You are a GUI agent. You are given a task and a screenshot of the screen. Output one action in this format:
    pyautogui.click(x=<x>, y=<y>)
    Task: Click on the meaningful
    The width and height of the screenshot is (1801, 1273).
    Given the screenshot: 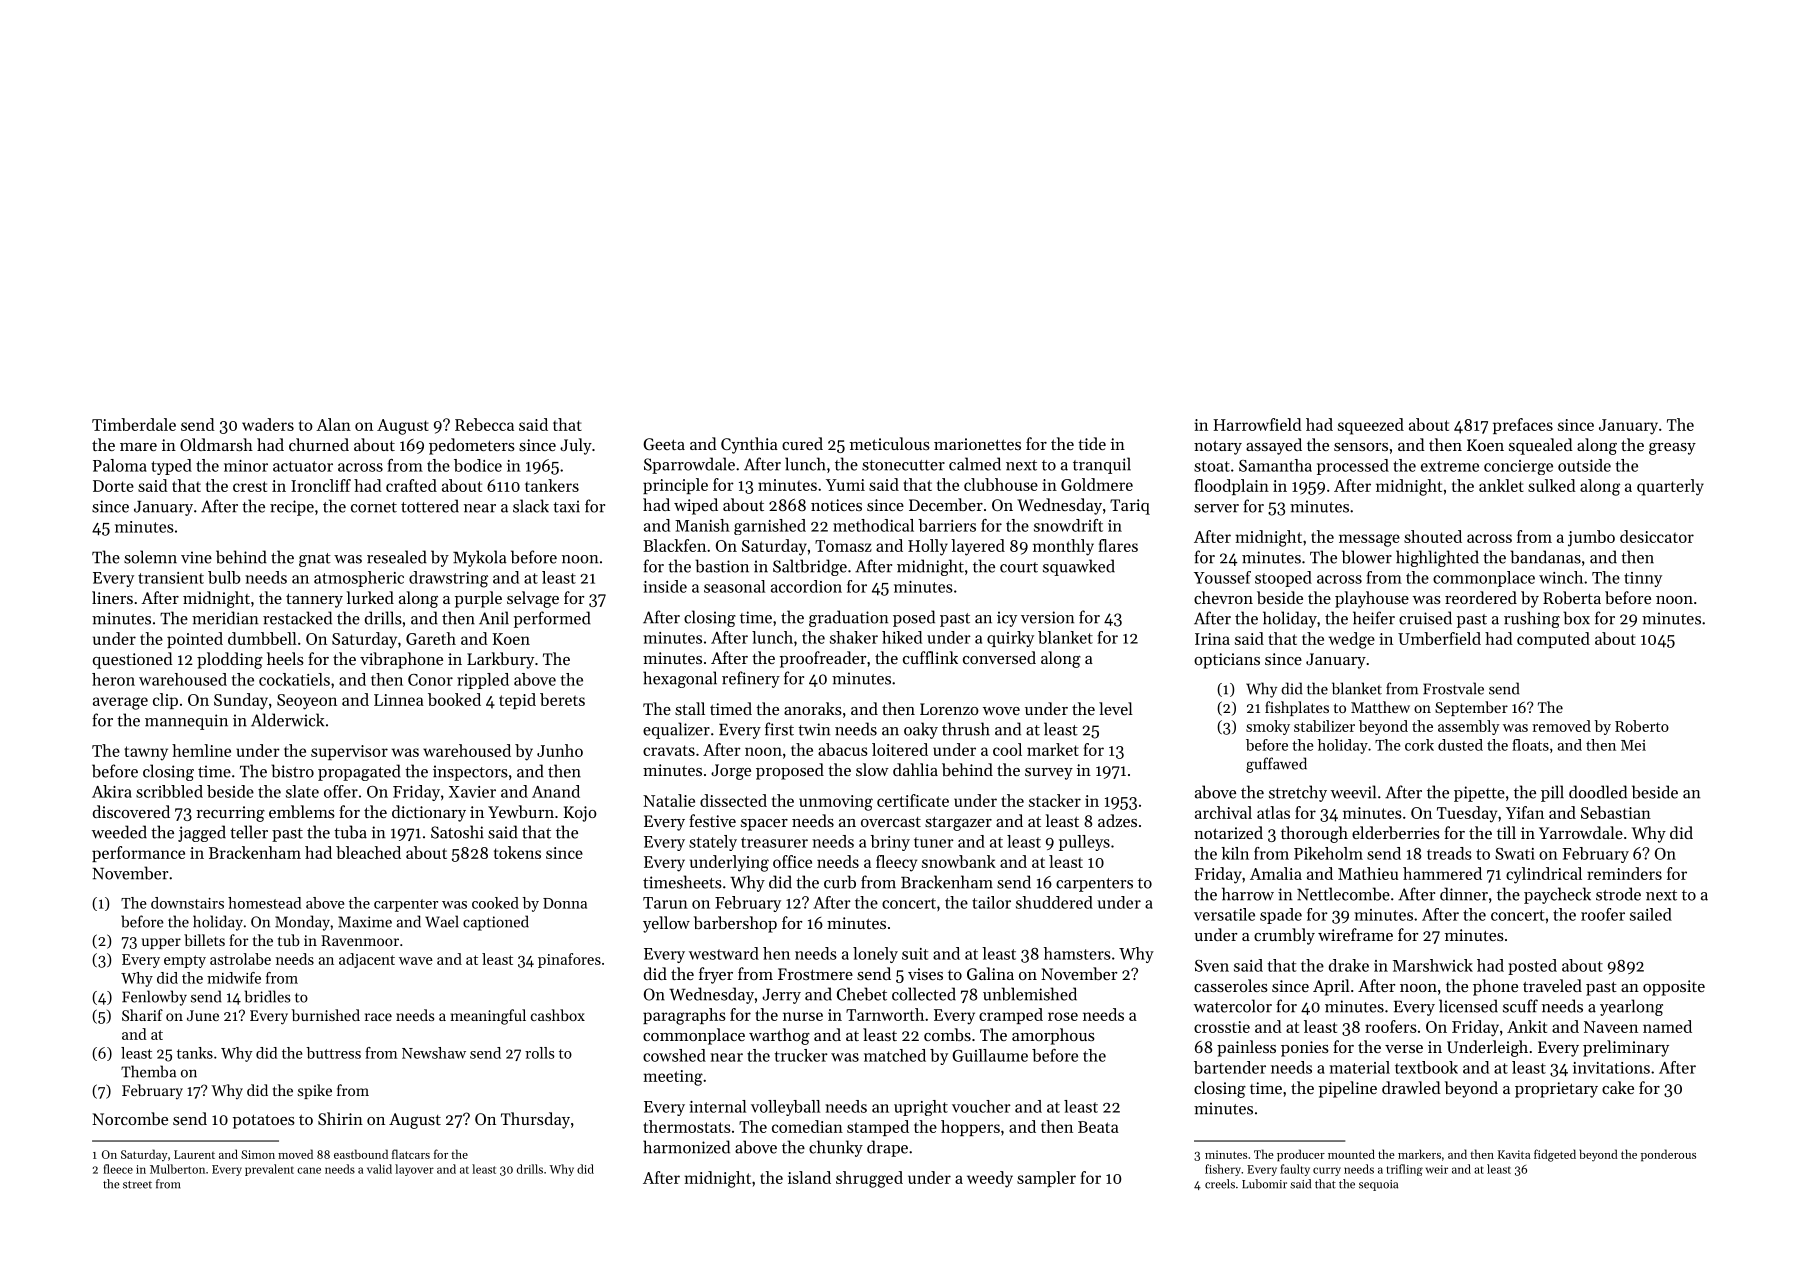 What is the action you would take?
    pyautogui.click(x=488, y=1017)
